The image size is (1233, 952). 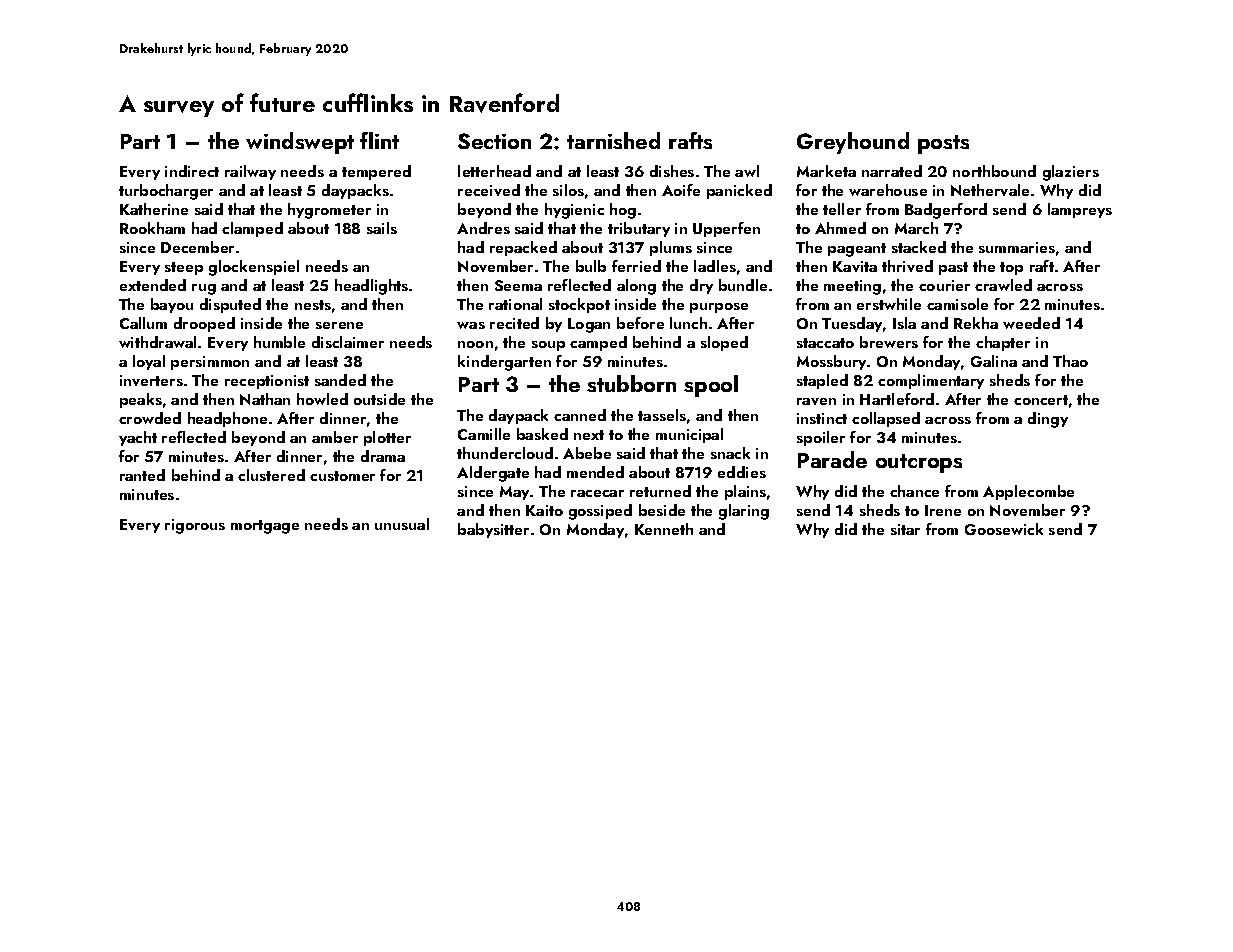 I want to click on silos, so click(x=568, y=190).
